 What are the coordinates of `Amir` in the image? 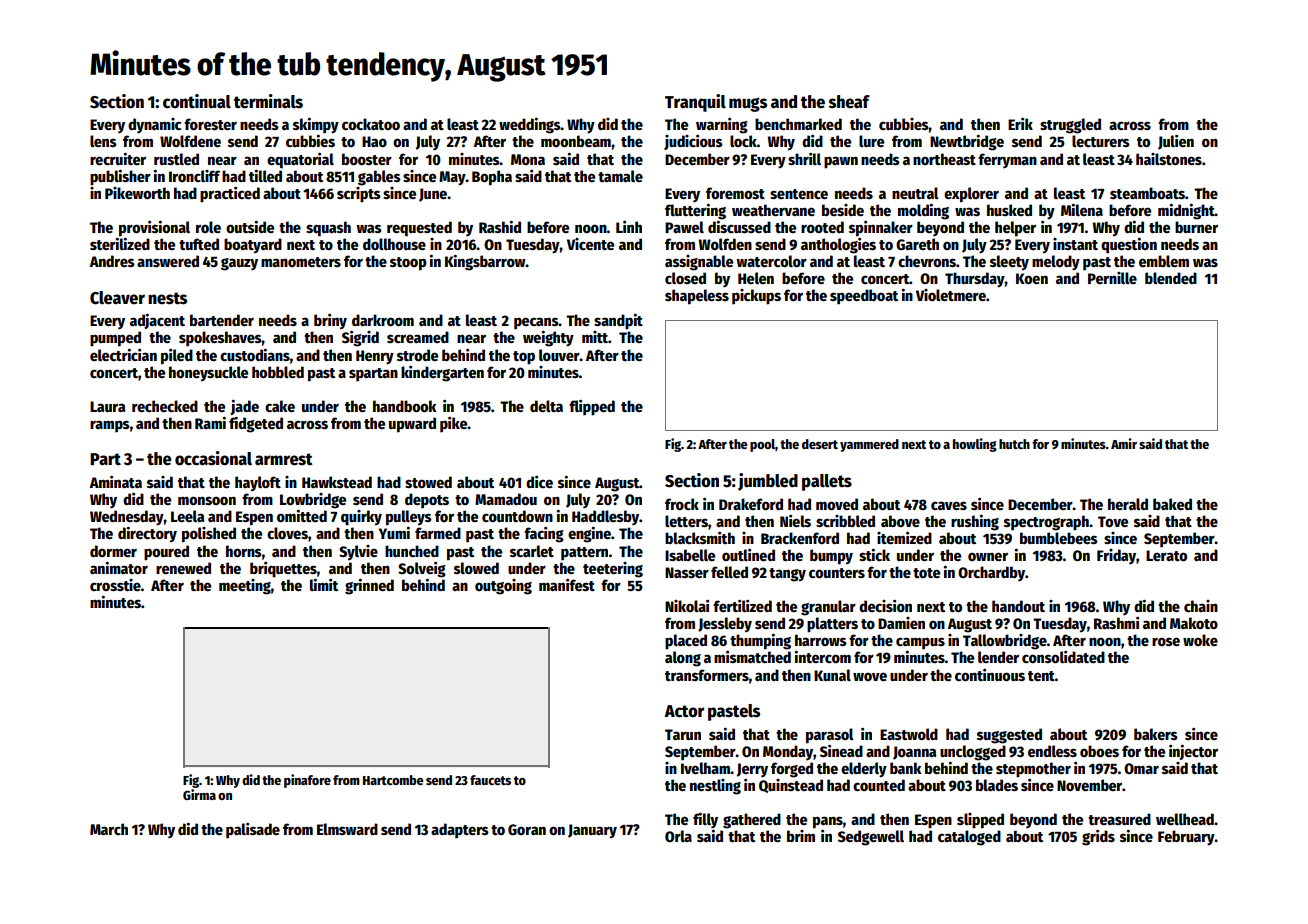 It's located at (1124, 443).
